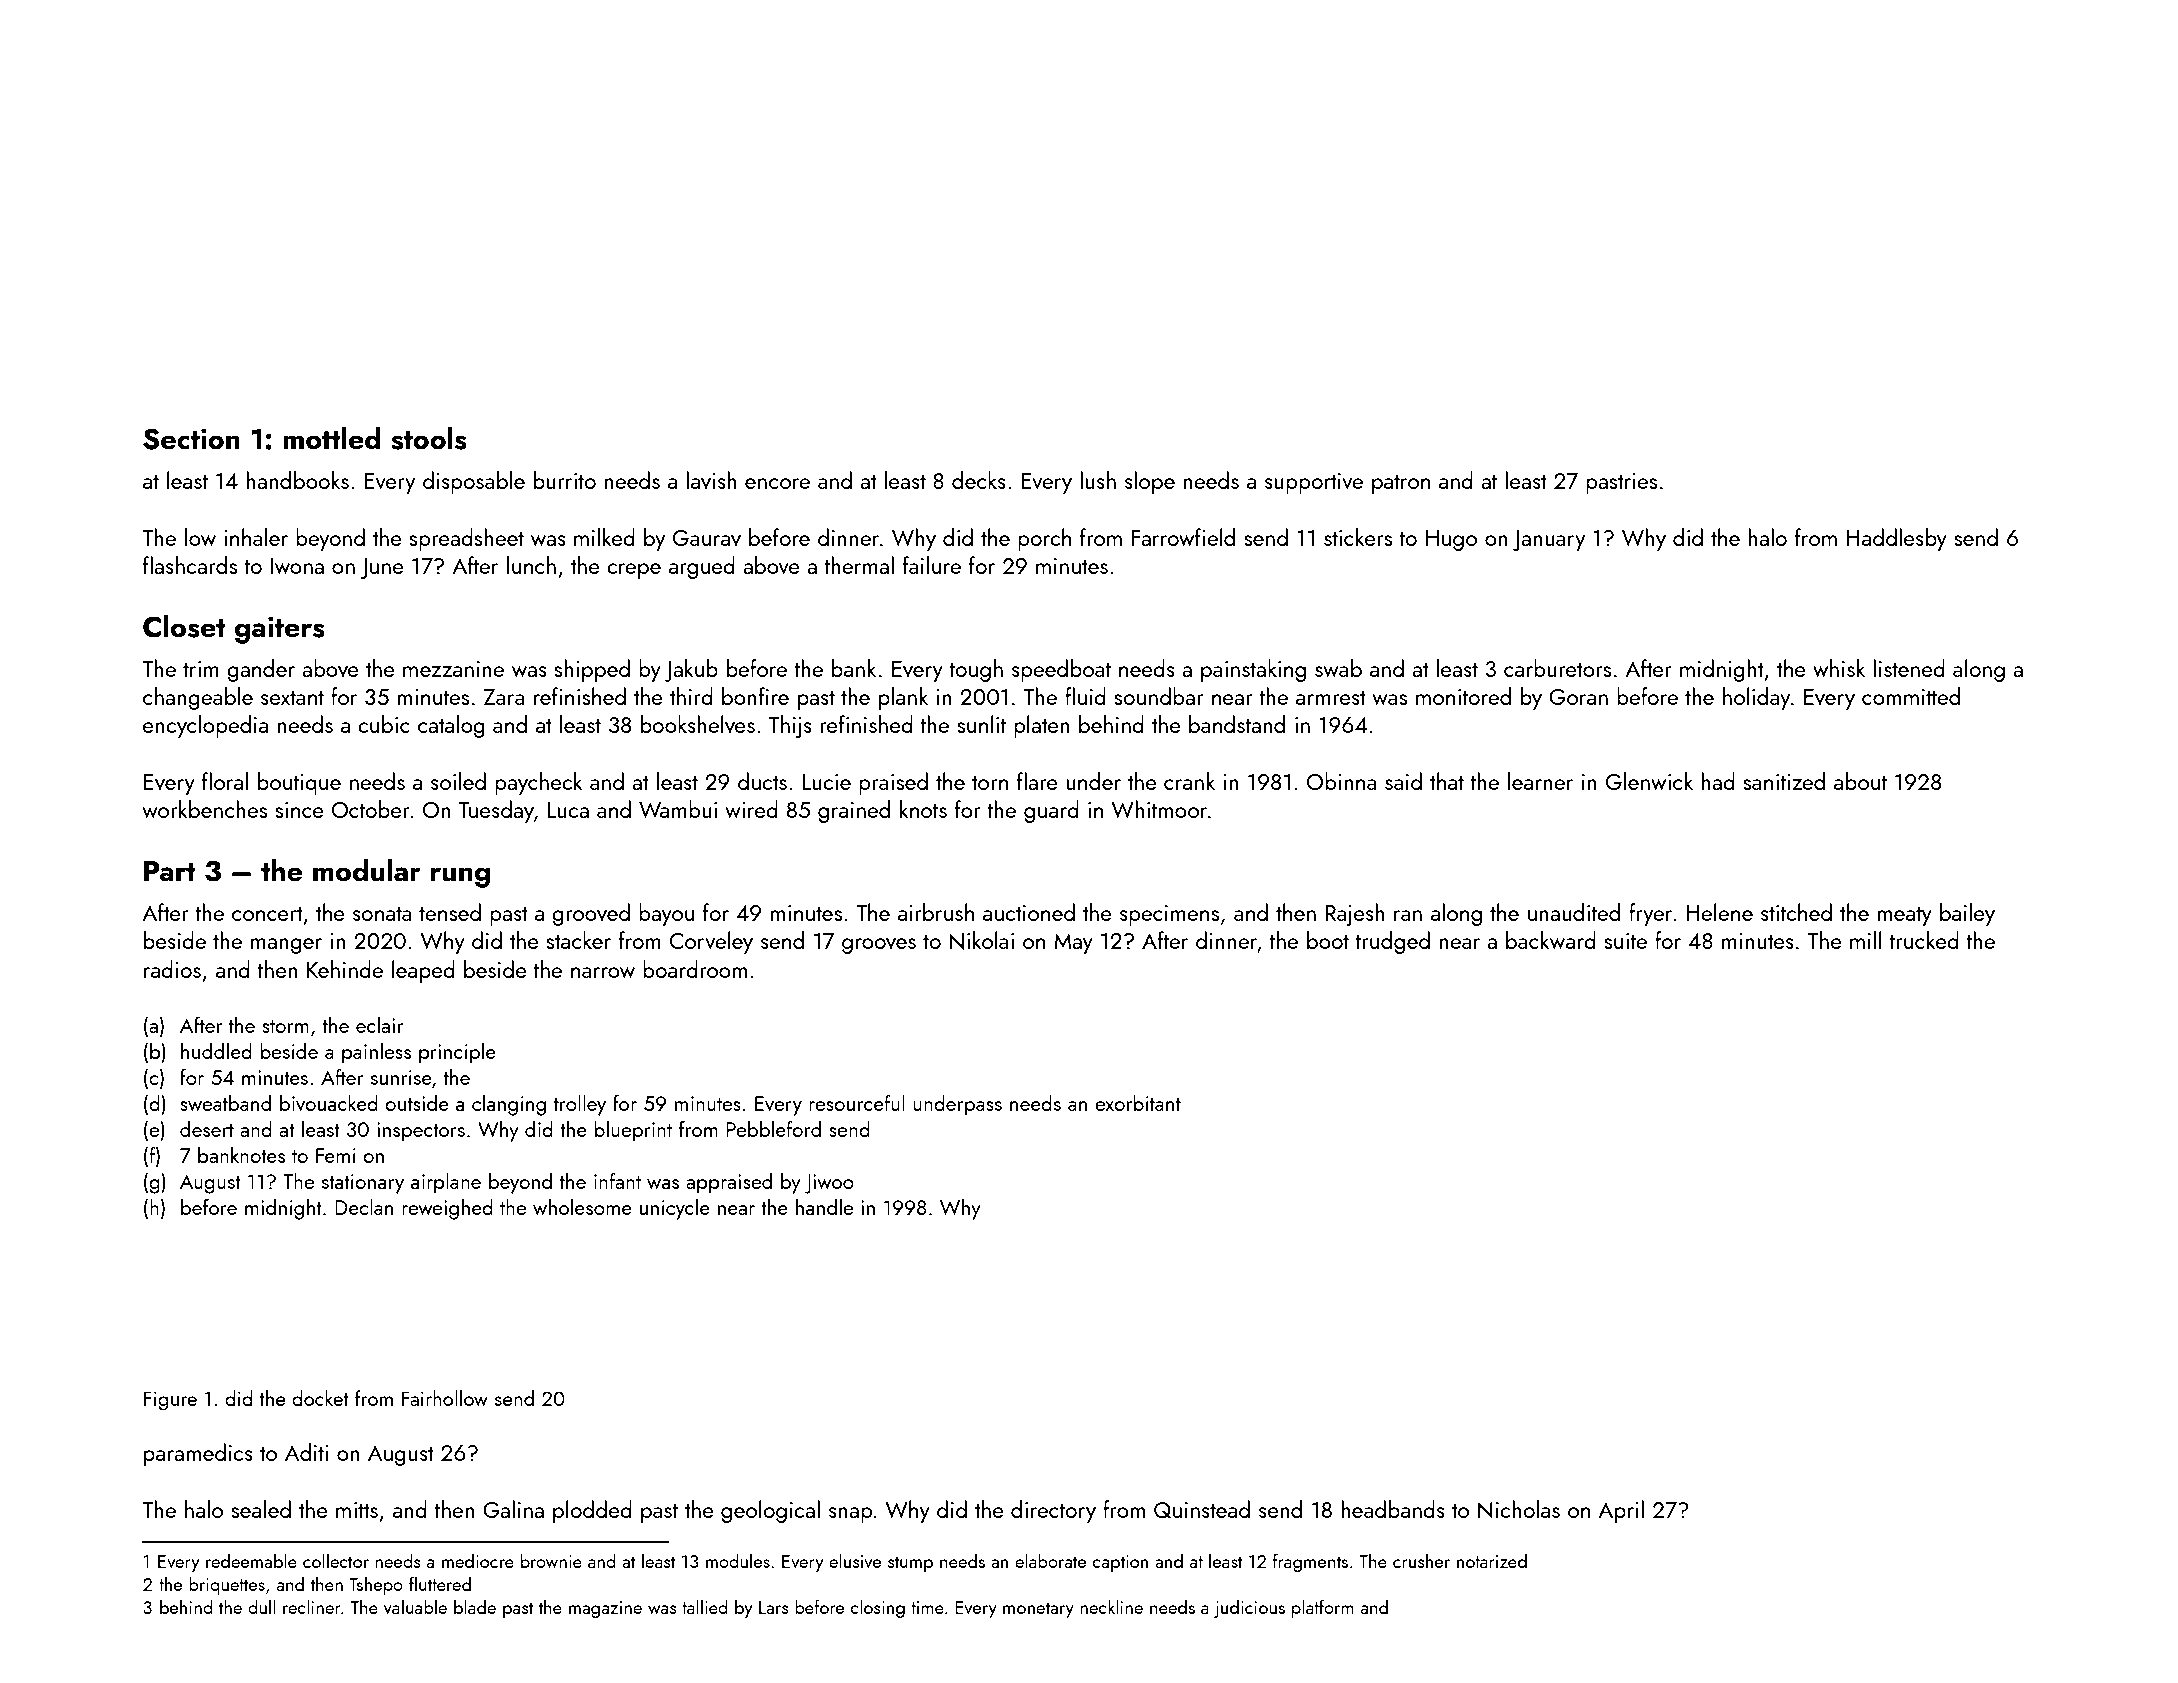 The image size is (2178, 1683). What do you see at coordinates (1896, 539) in the screenshot?
I see `Haddlesby` at bounding box center [1896, 539].
